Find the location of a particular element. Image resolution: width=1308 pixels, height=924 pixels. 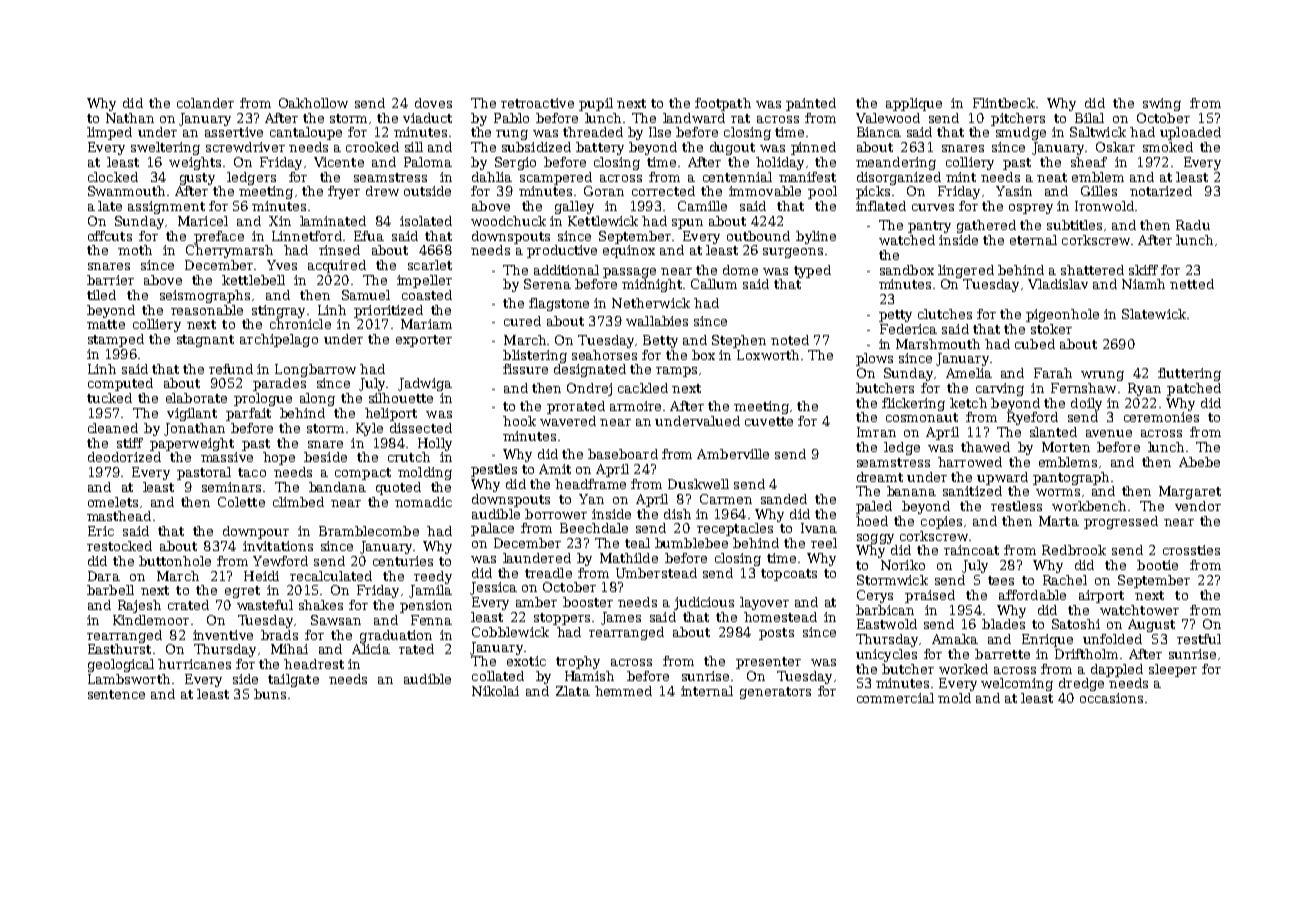

James is located at coordinates (621, 618).
